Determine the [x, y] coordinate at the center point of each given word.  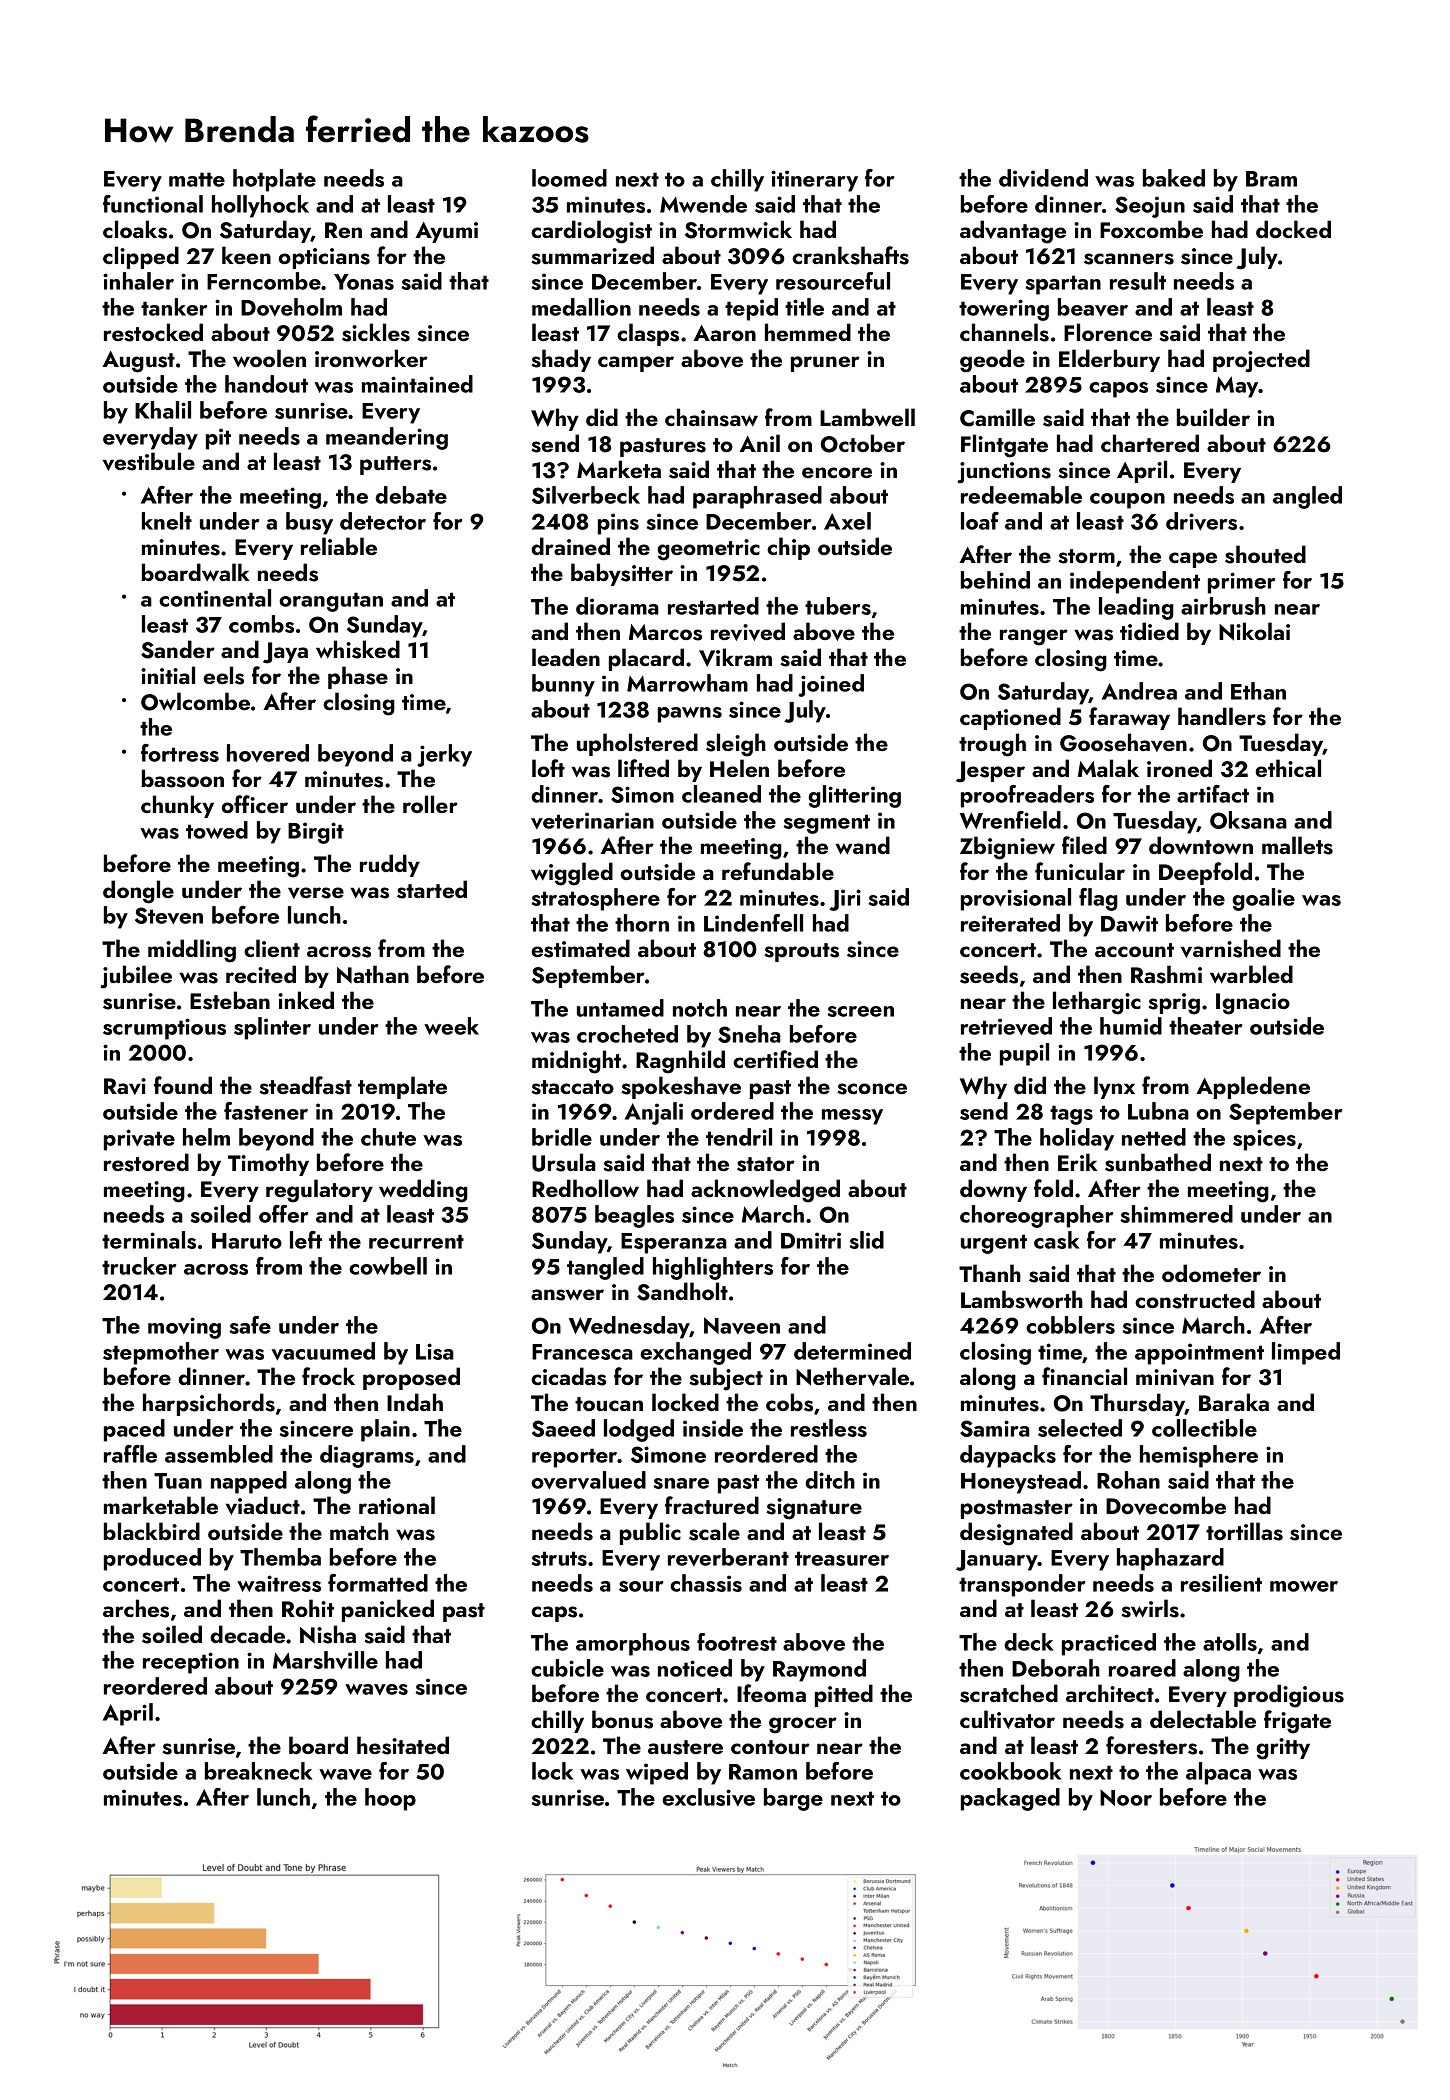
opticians [324, 258]
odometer [1211, 1273]
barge [793, 1799]
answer [567, 1295]
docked [1293, 229]
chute [388, 1137]
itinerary [814, 181]
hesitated [403, 1745]
